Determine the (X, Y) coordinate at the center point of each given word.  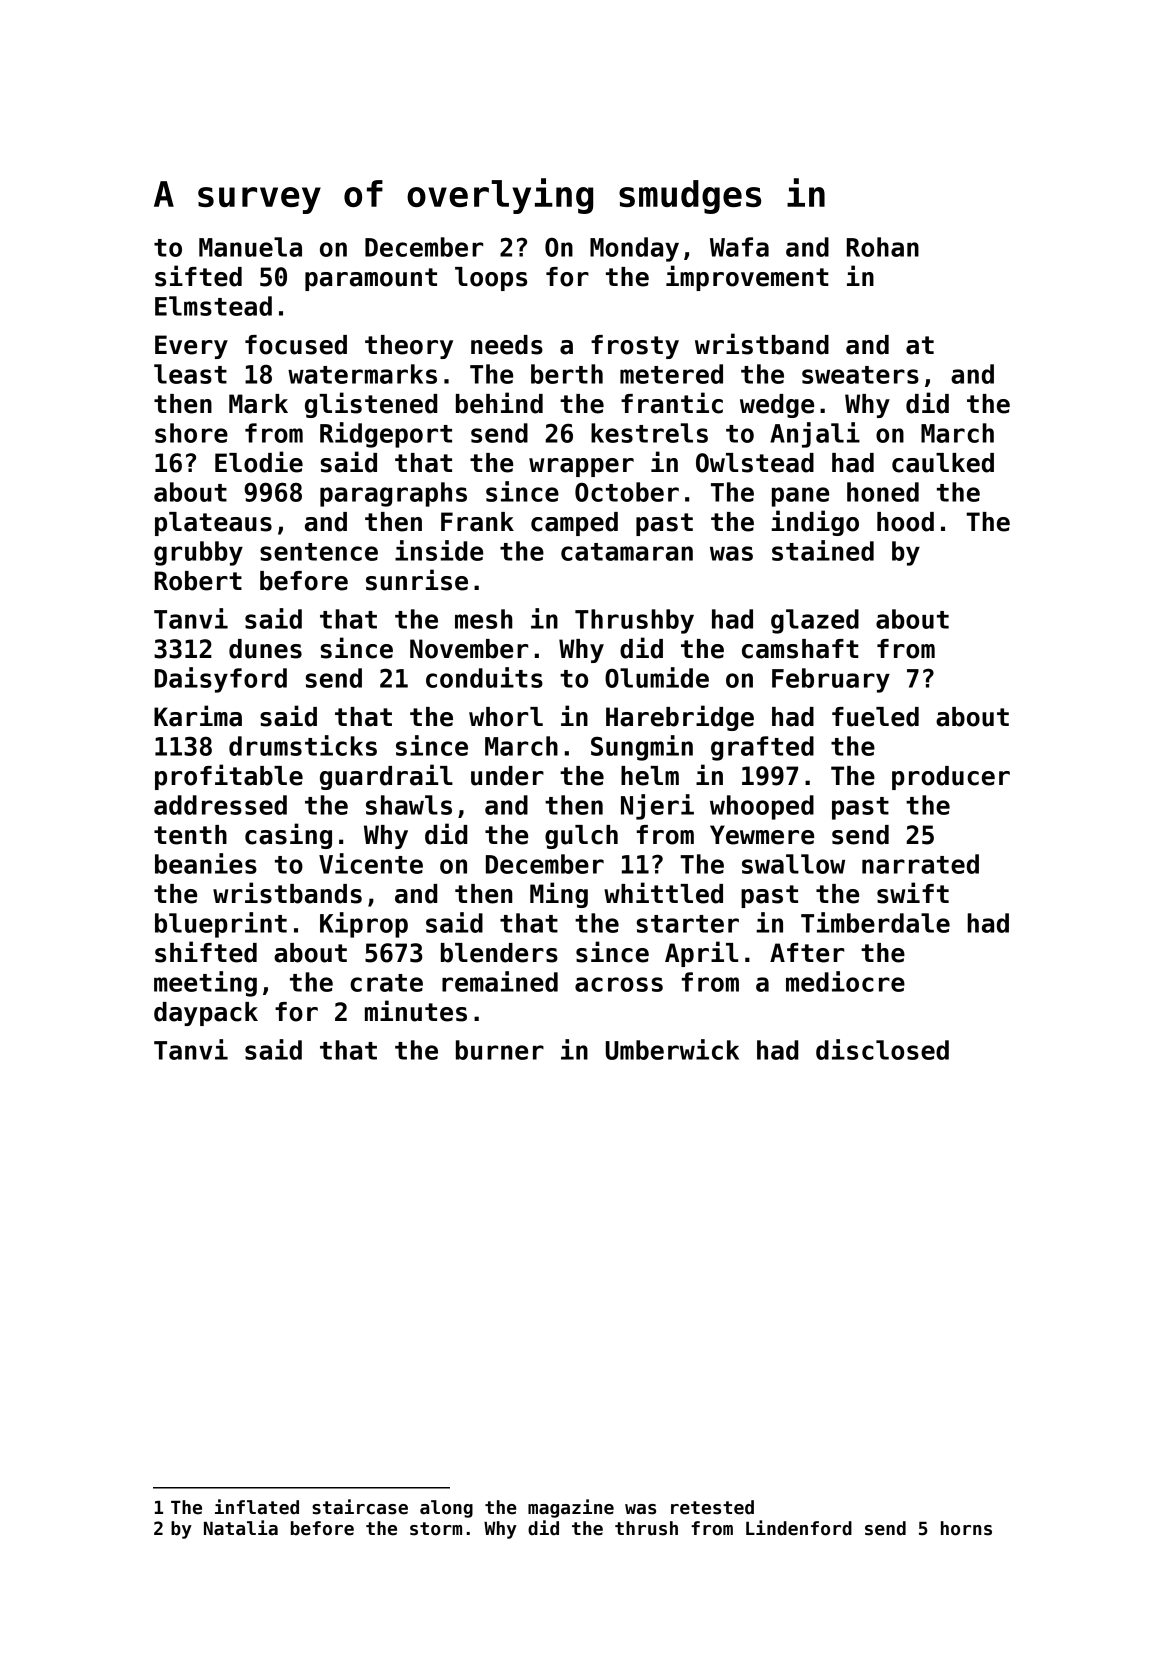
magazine (571, 1508)
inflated (257, 1507)
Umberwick (672, 1049)
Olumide (657, 677)
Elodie (259, 462)
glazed (815, 621)
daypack (206, 1014)
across (619, 984)
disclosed (882, 1049)
